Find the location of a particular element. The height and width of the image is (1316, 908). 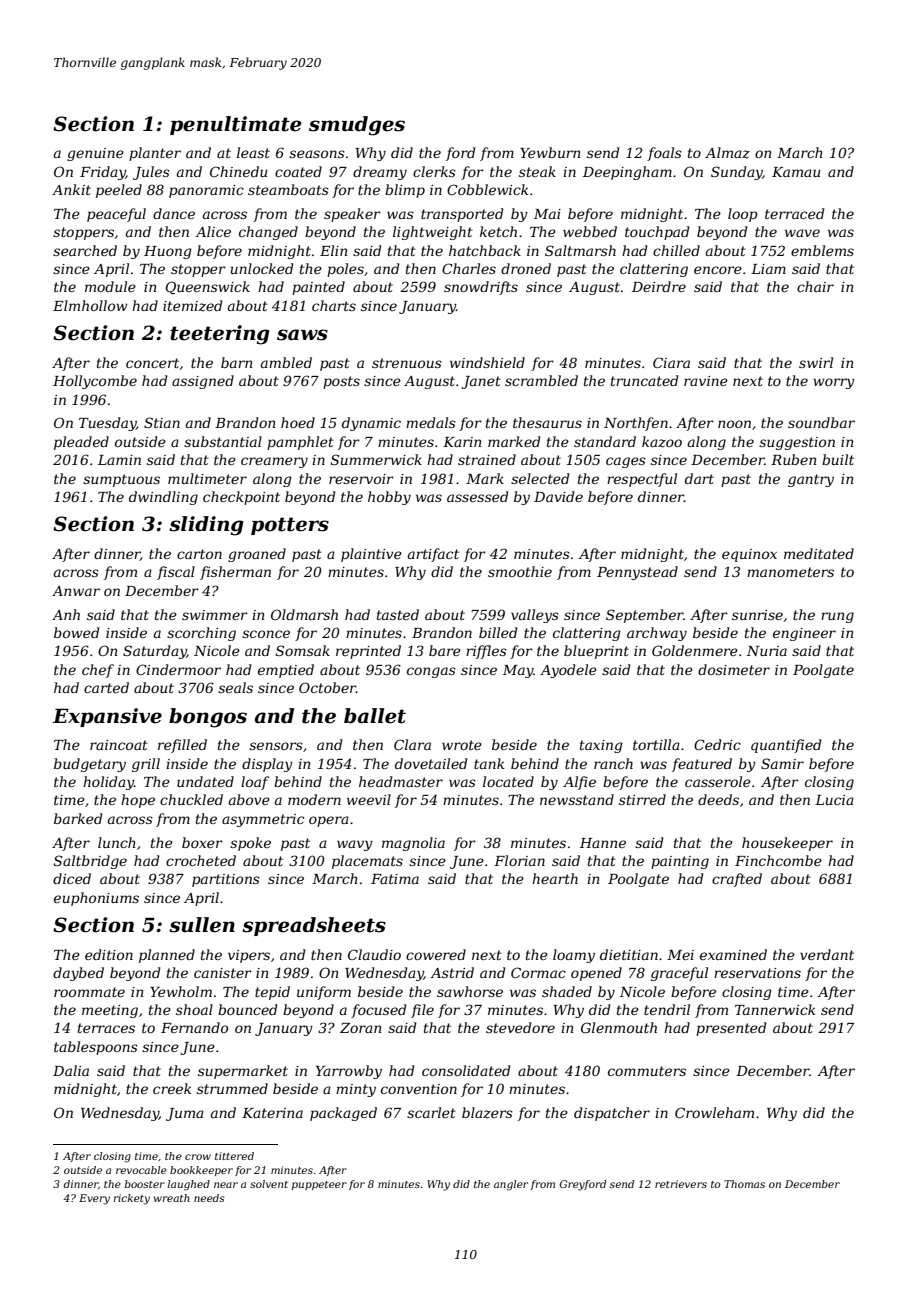

shoal is located at coordinates (194, 1009).
